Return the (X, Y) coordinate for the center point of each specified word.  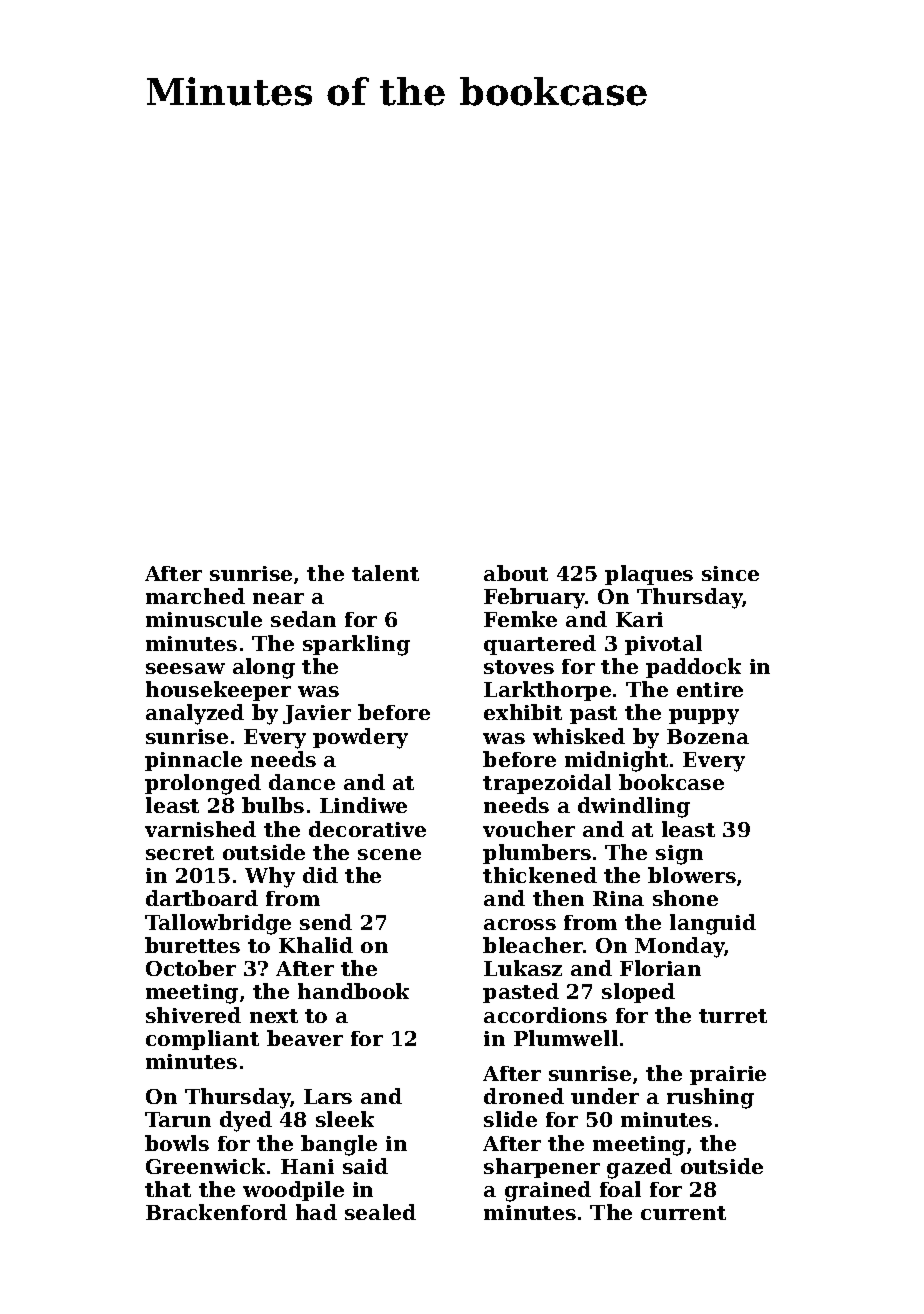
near (278, 598)
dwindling (634, 807)
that (168, 1189)
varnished (200, 829)
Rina (618, 898)
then (558, 898)
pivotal (663, 645)
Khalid (316, 945)
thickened (540, 875)
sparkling (356, 645)
